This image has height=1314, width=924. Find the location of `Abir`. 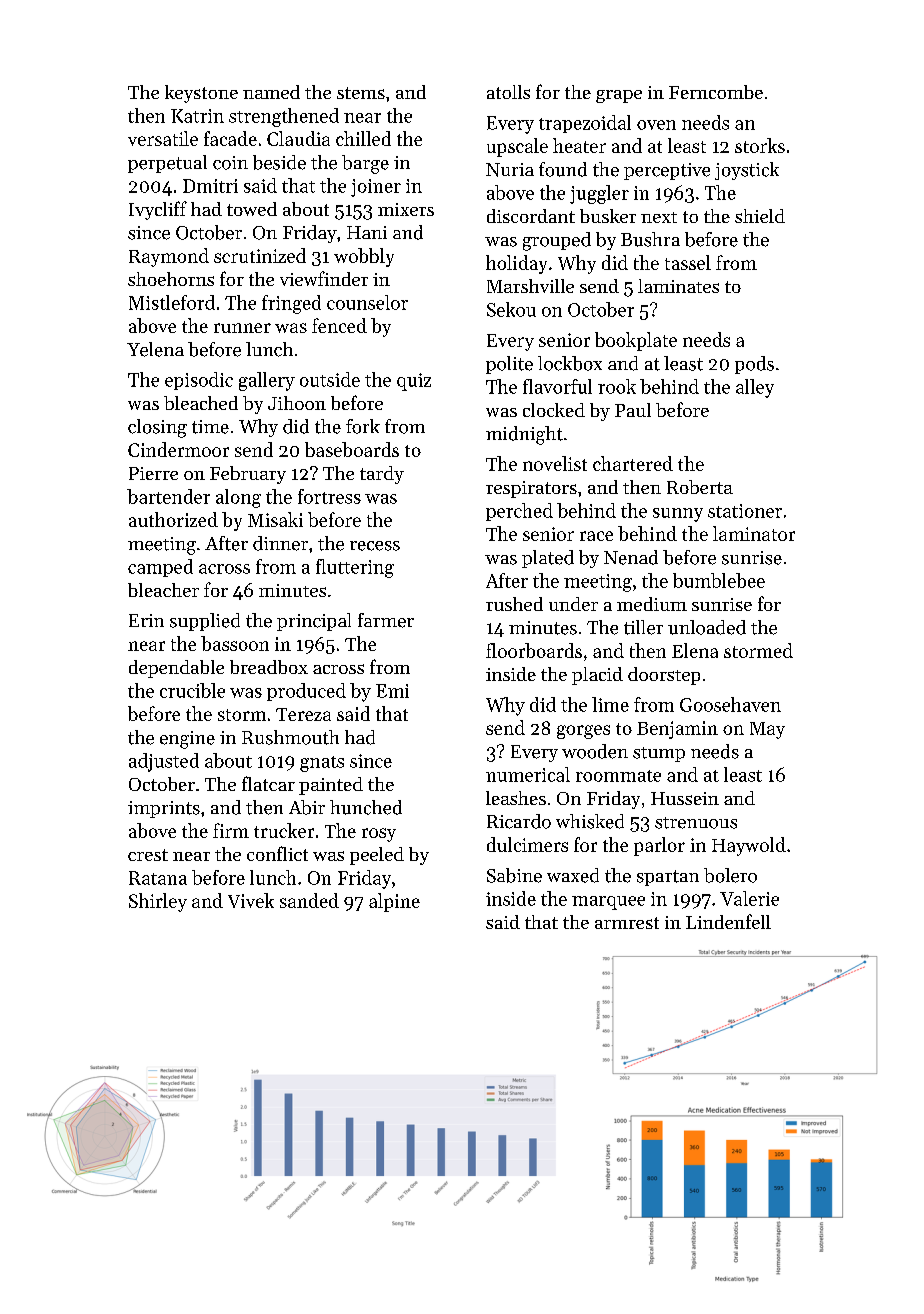

Abir is located at coordinates (307, 807).
